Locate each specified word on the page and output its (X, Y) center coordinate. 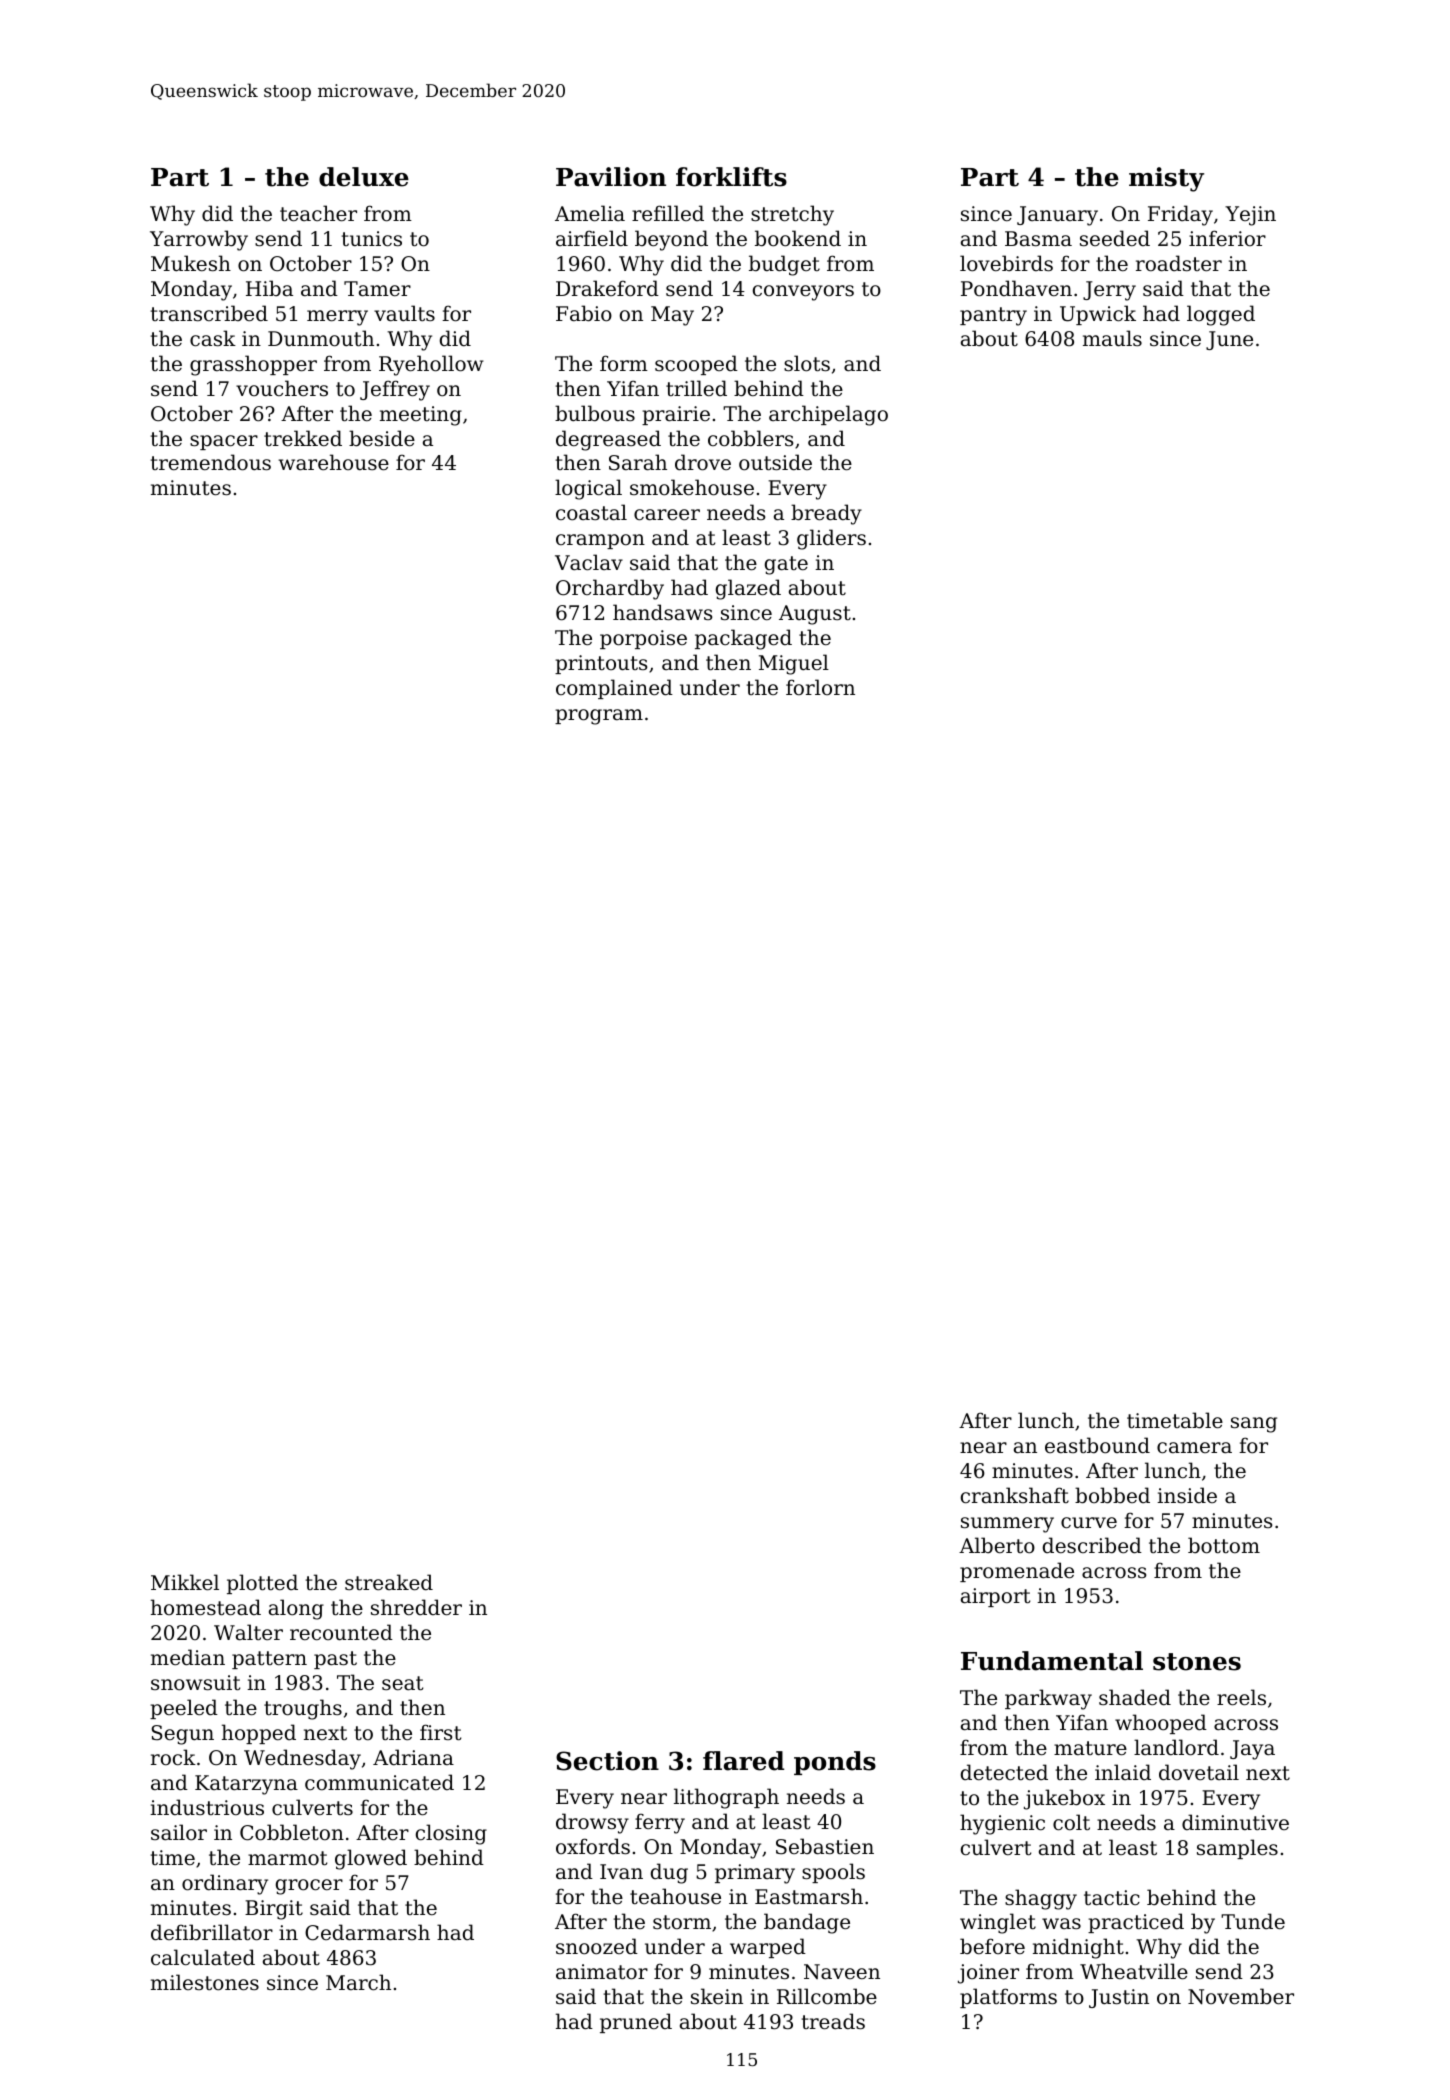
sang (1254, 1425)
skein (717, 1996)
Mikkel (185, 1582)
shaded (1135, 1697)
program (599, 717)
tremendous (210, 462)
